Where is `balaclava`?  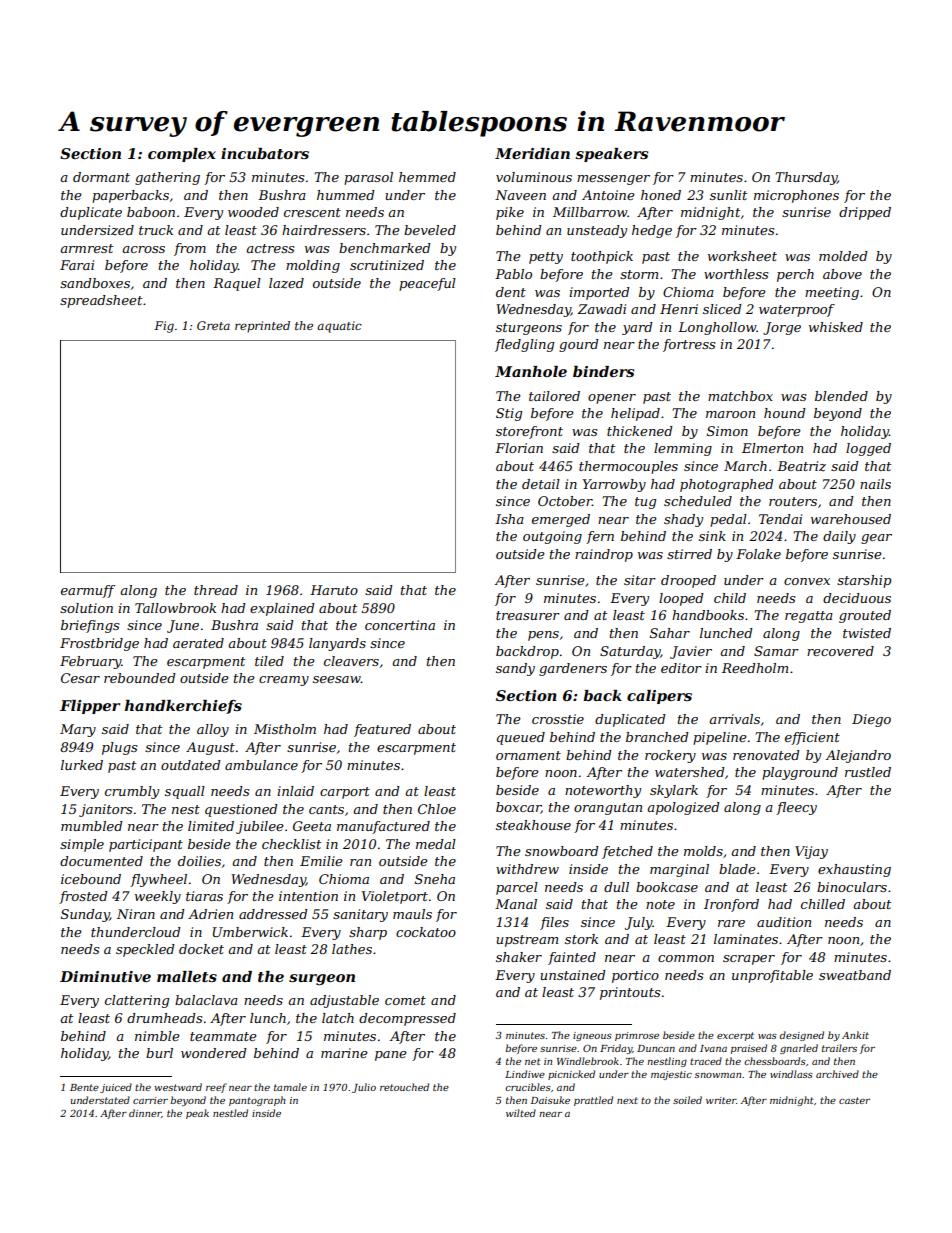 balaclava is located at coordinates (206, 1000).
